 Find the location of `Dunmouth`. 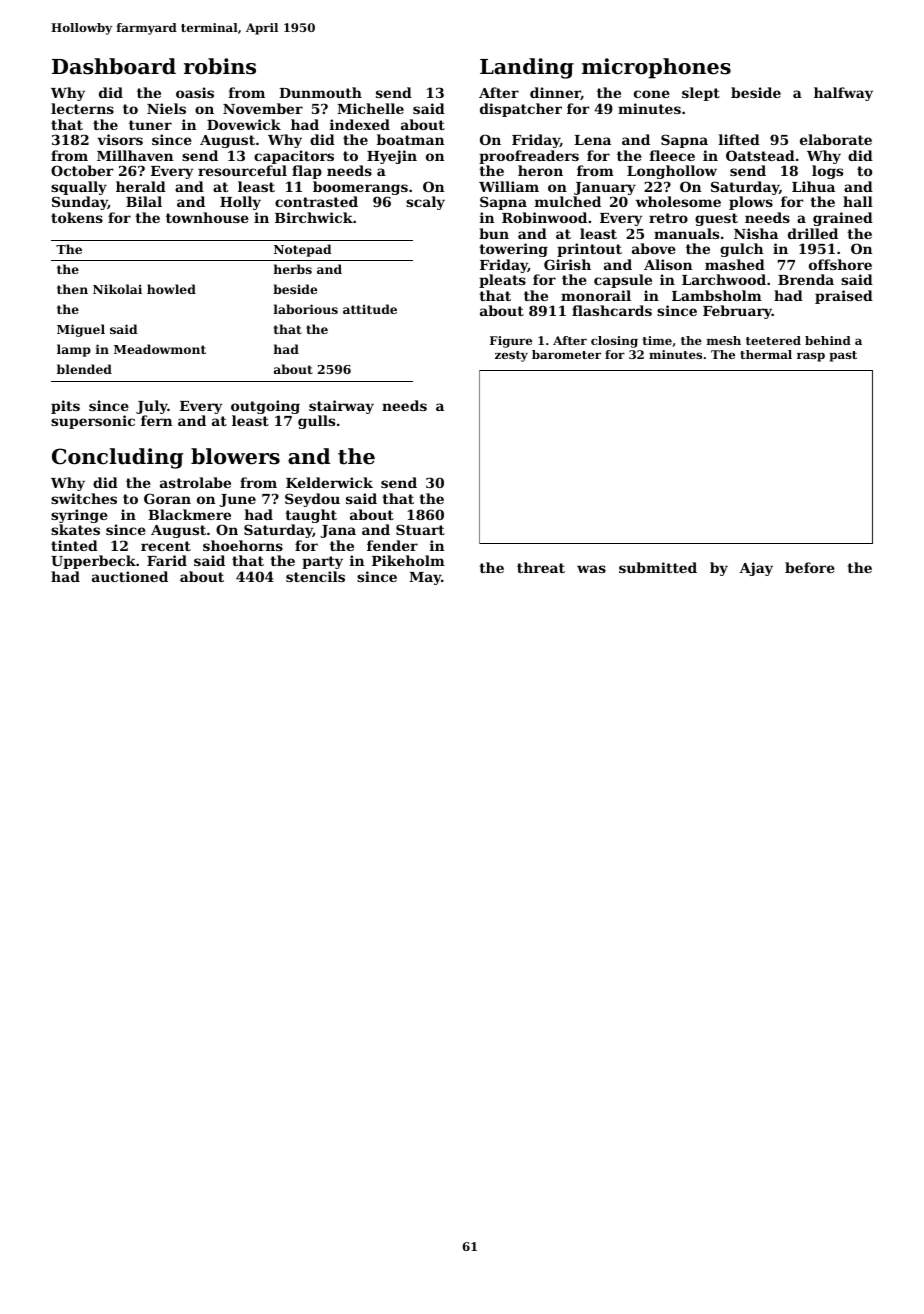

Dunmouth is located at coordinates (320, 92).
